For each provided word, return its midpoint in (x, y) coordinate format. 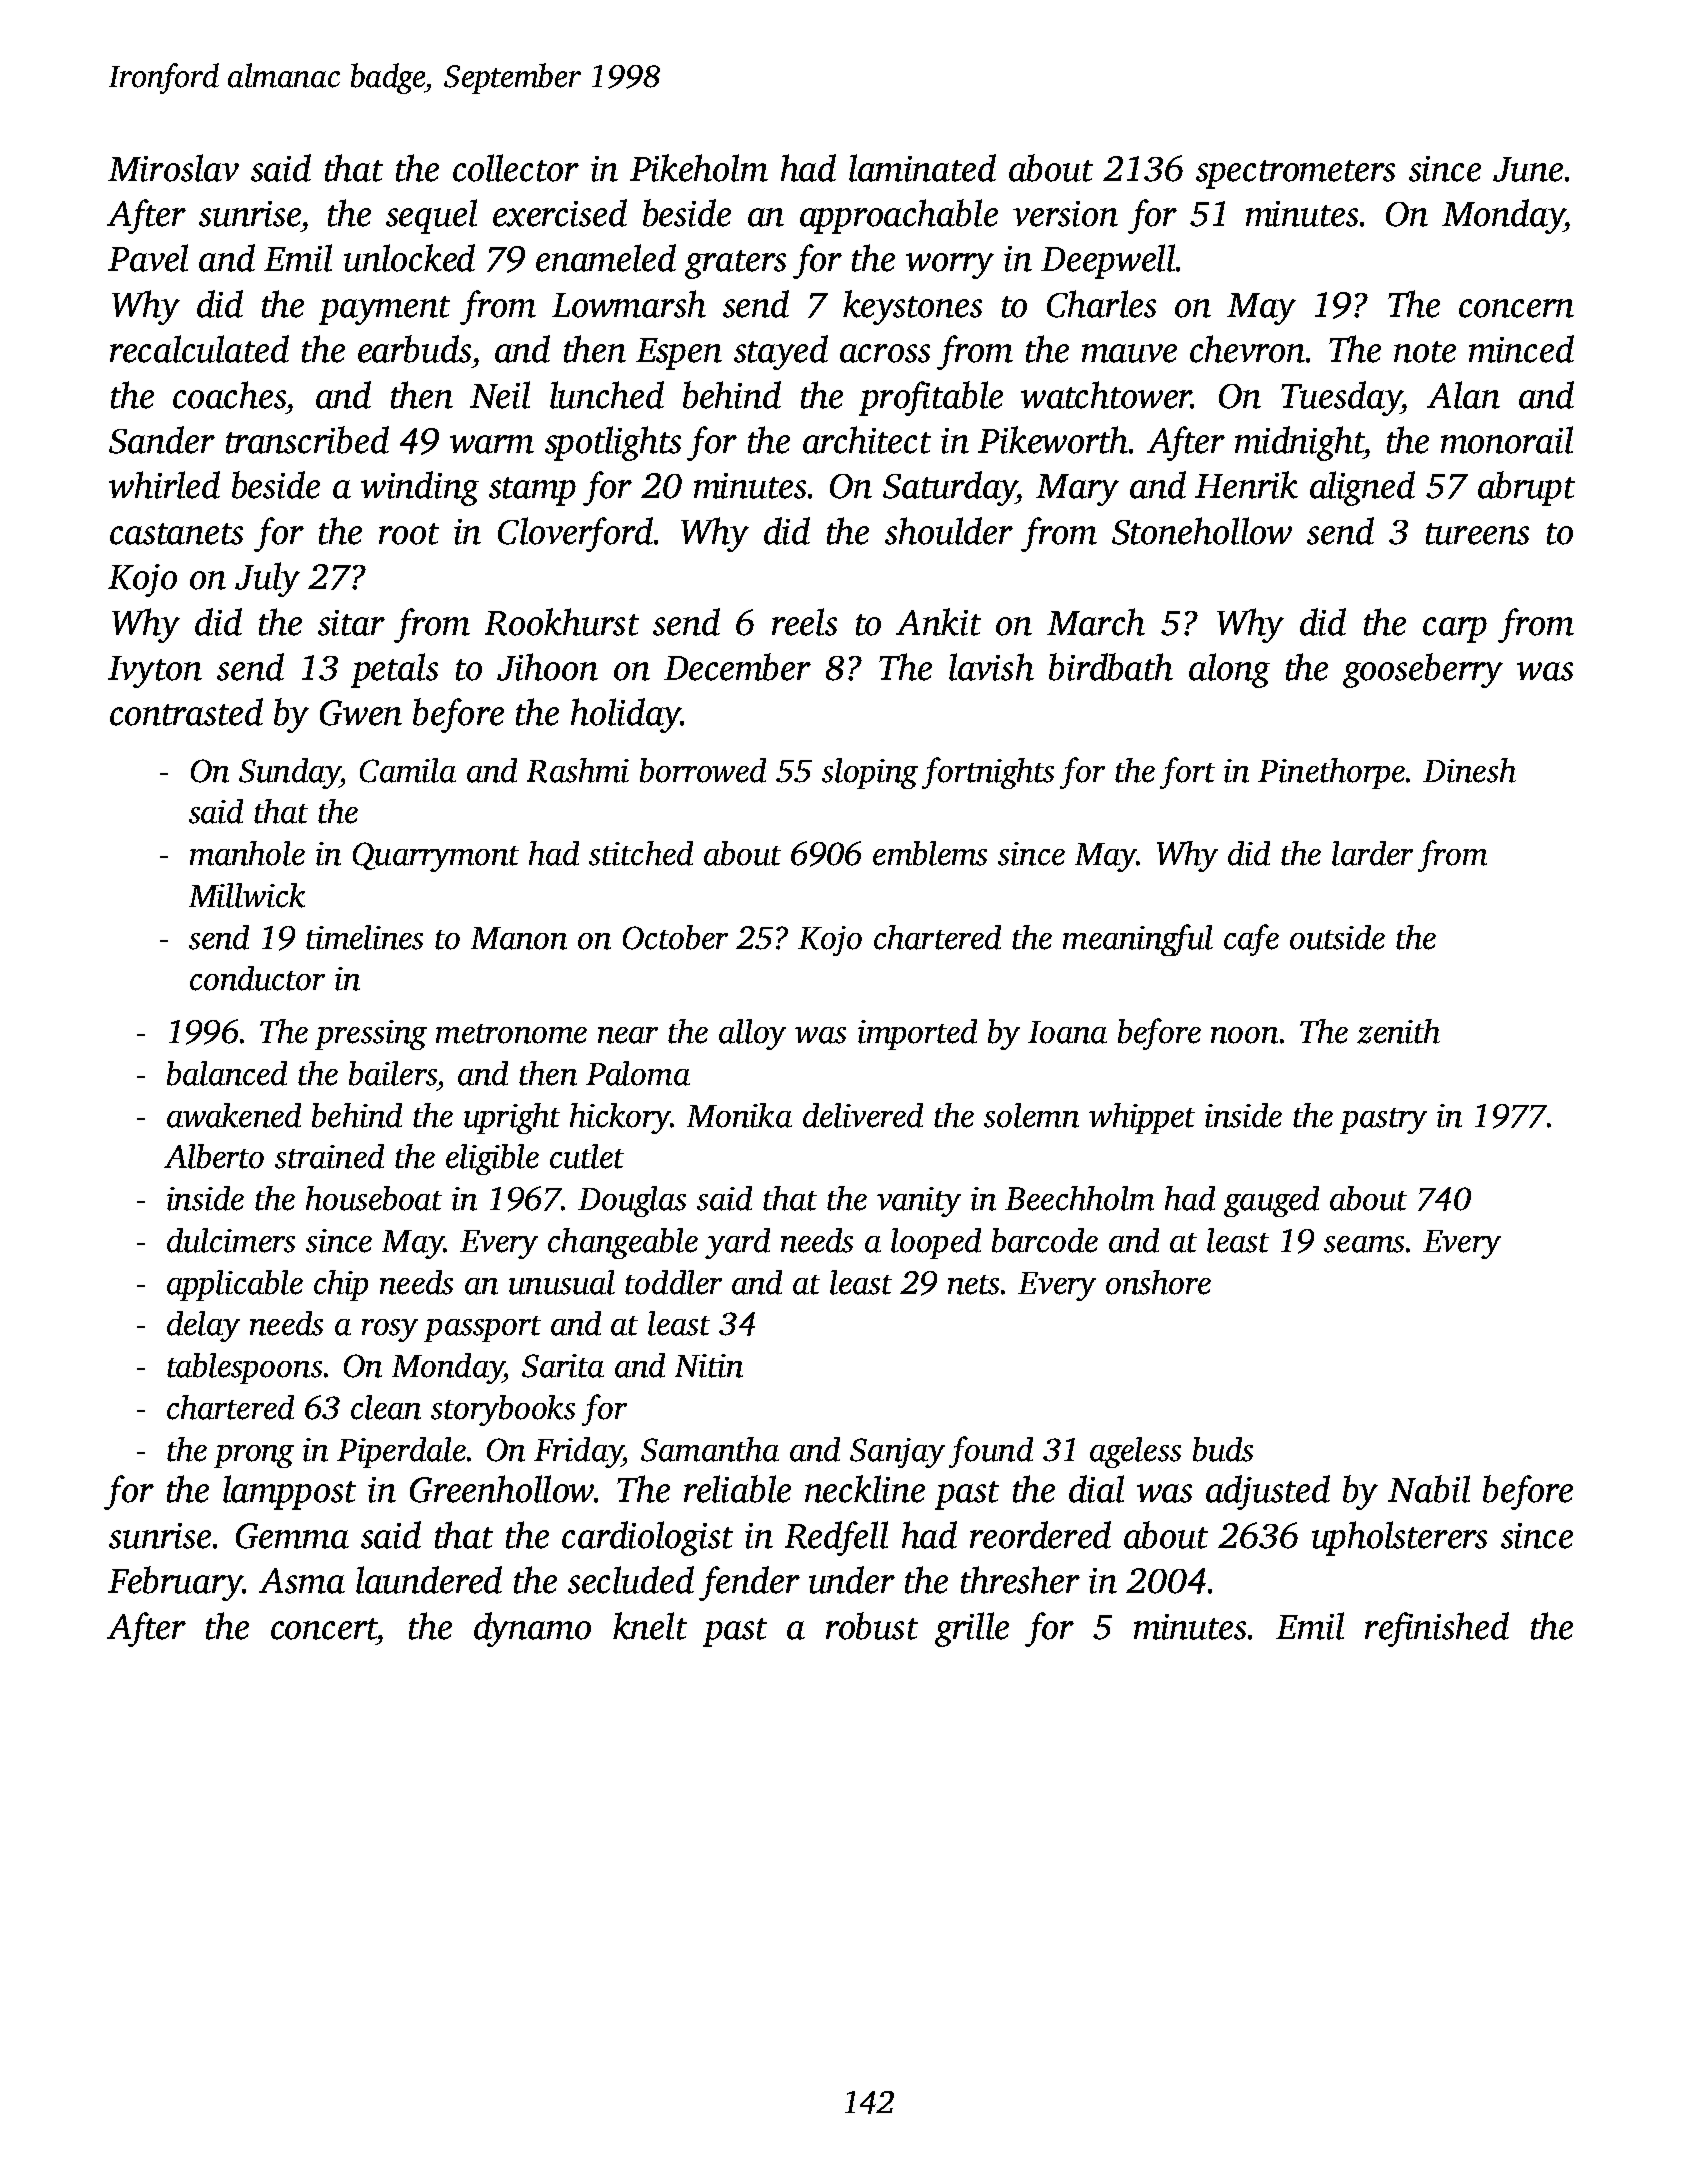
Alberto (214, 1156)
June (1528, 169)
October (675, 937)
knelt (650, 1626)
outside (1337, 937)
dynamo (532, 1629)
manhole (247, 853)
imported (917, 1034)
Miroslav (173, 168)
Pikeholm (699, 168)
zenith (1398, 1031)
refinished (1437, 1629)
